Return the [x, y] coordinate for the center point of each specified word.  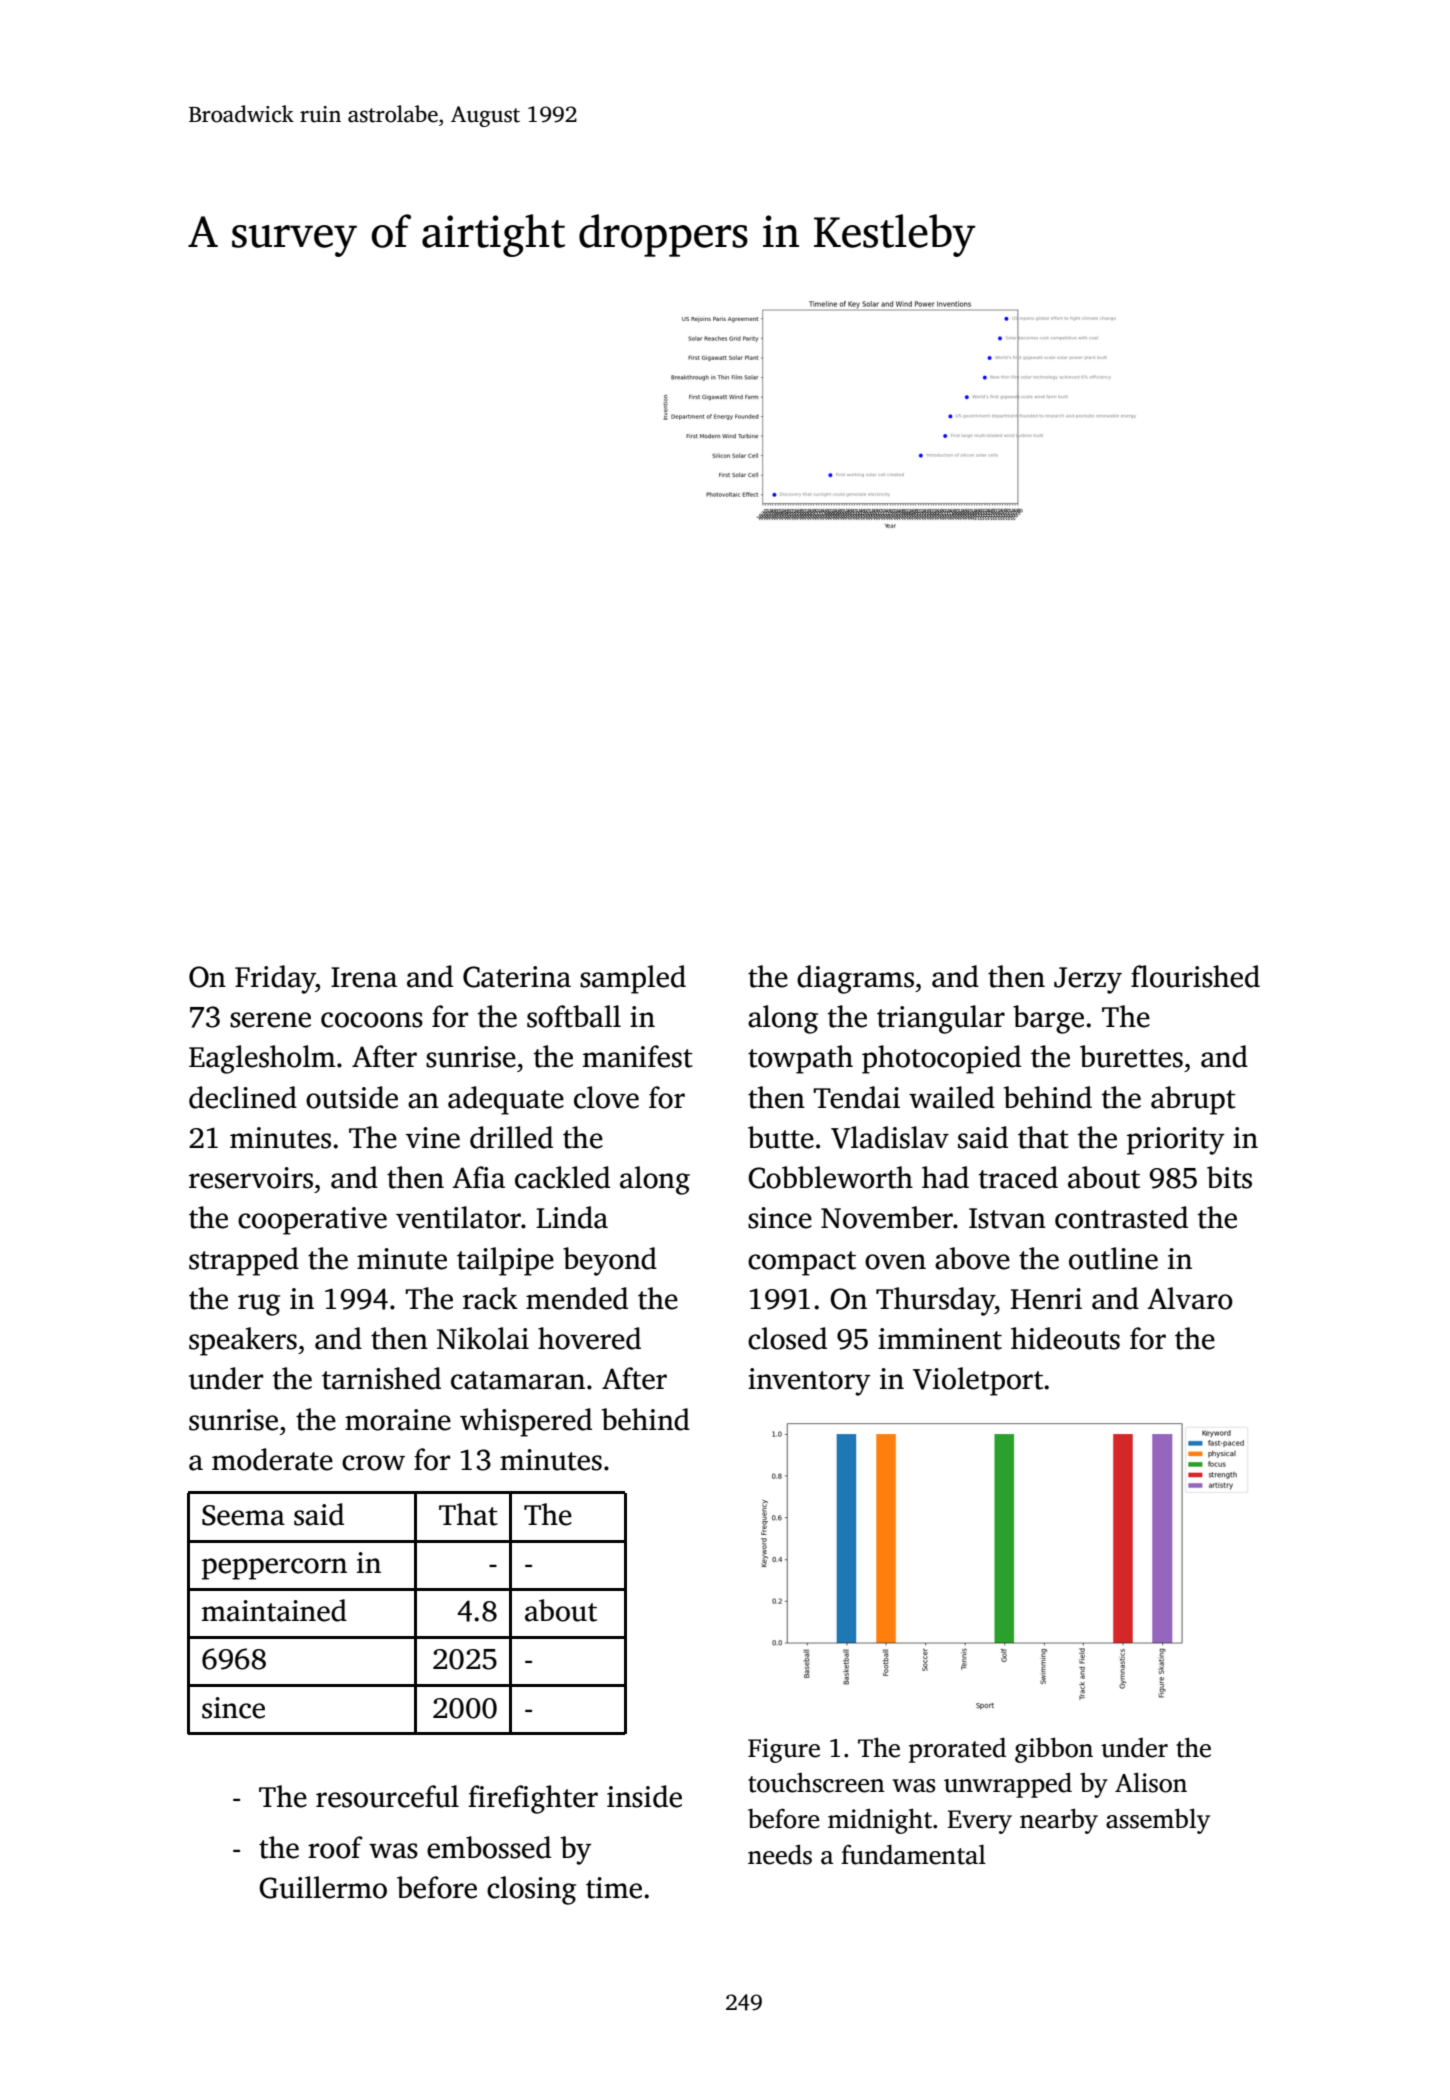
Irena [364, 977]
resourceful [387, 1796]
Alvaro [1190, 1298]
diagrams [855, 979]
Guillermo [323, 1887]
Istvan [1007, 1218]
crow [373, 1463]
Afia [478, 1177]
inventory [809, 1382]
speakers [243, 1341]
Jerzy [1088, 980]
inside [644, 1796]
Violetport [978, 1381]
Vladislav [890, 1137]
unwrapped [1008, 1785]
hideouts [1065, 1338]
